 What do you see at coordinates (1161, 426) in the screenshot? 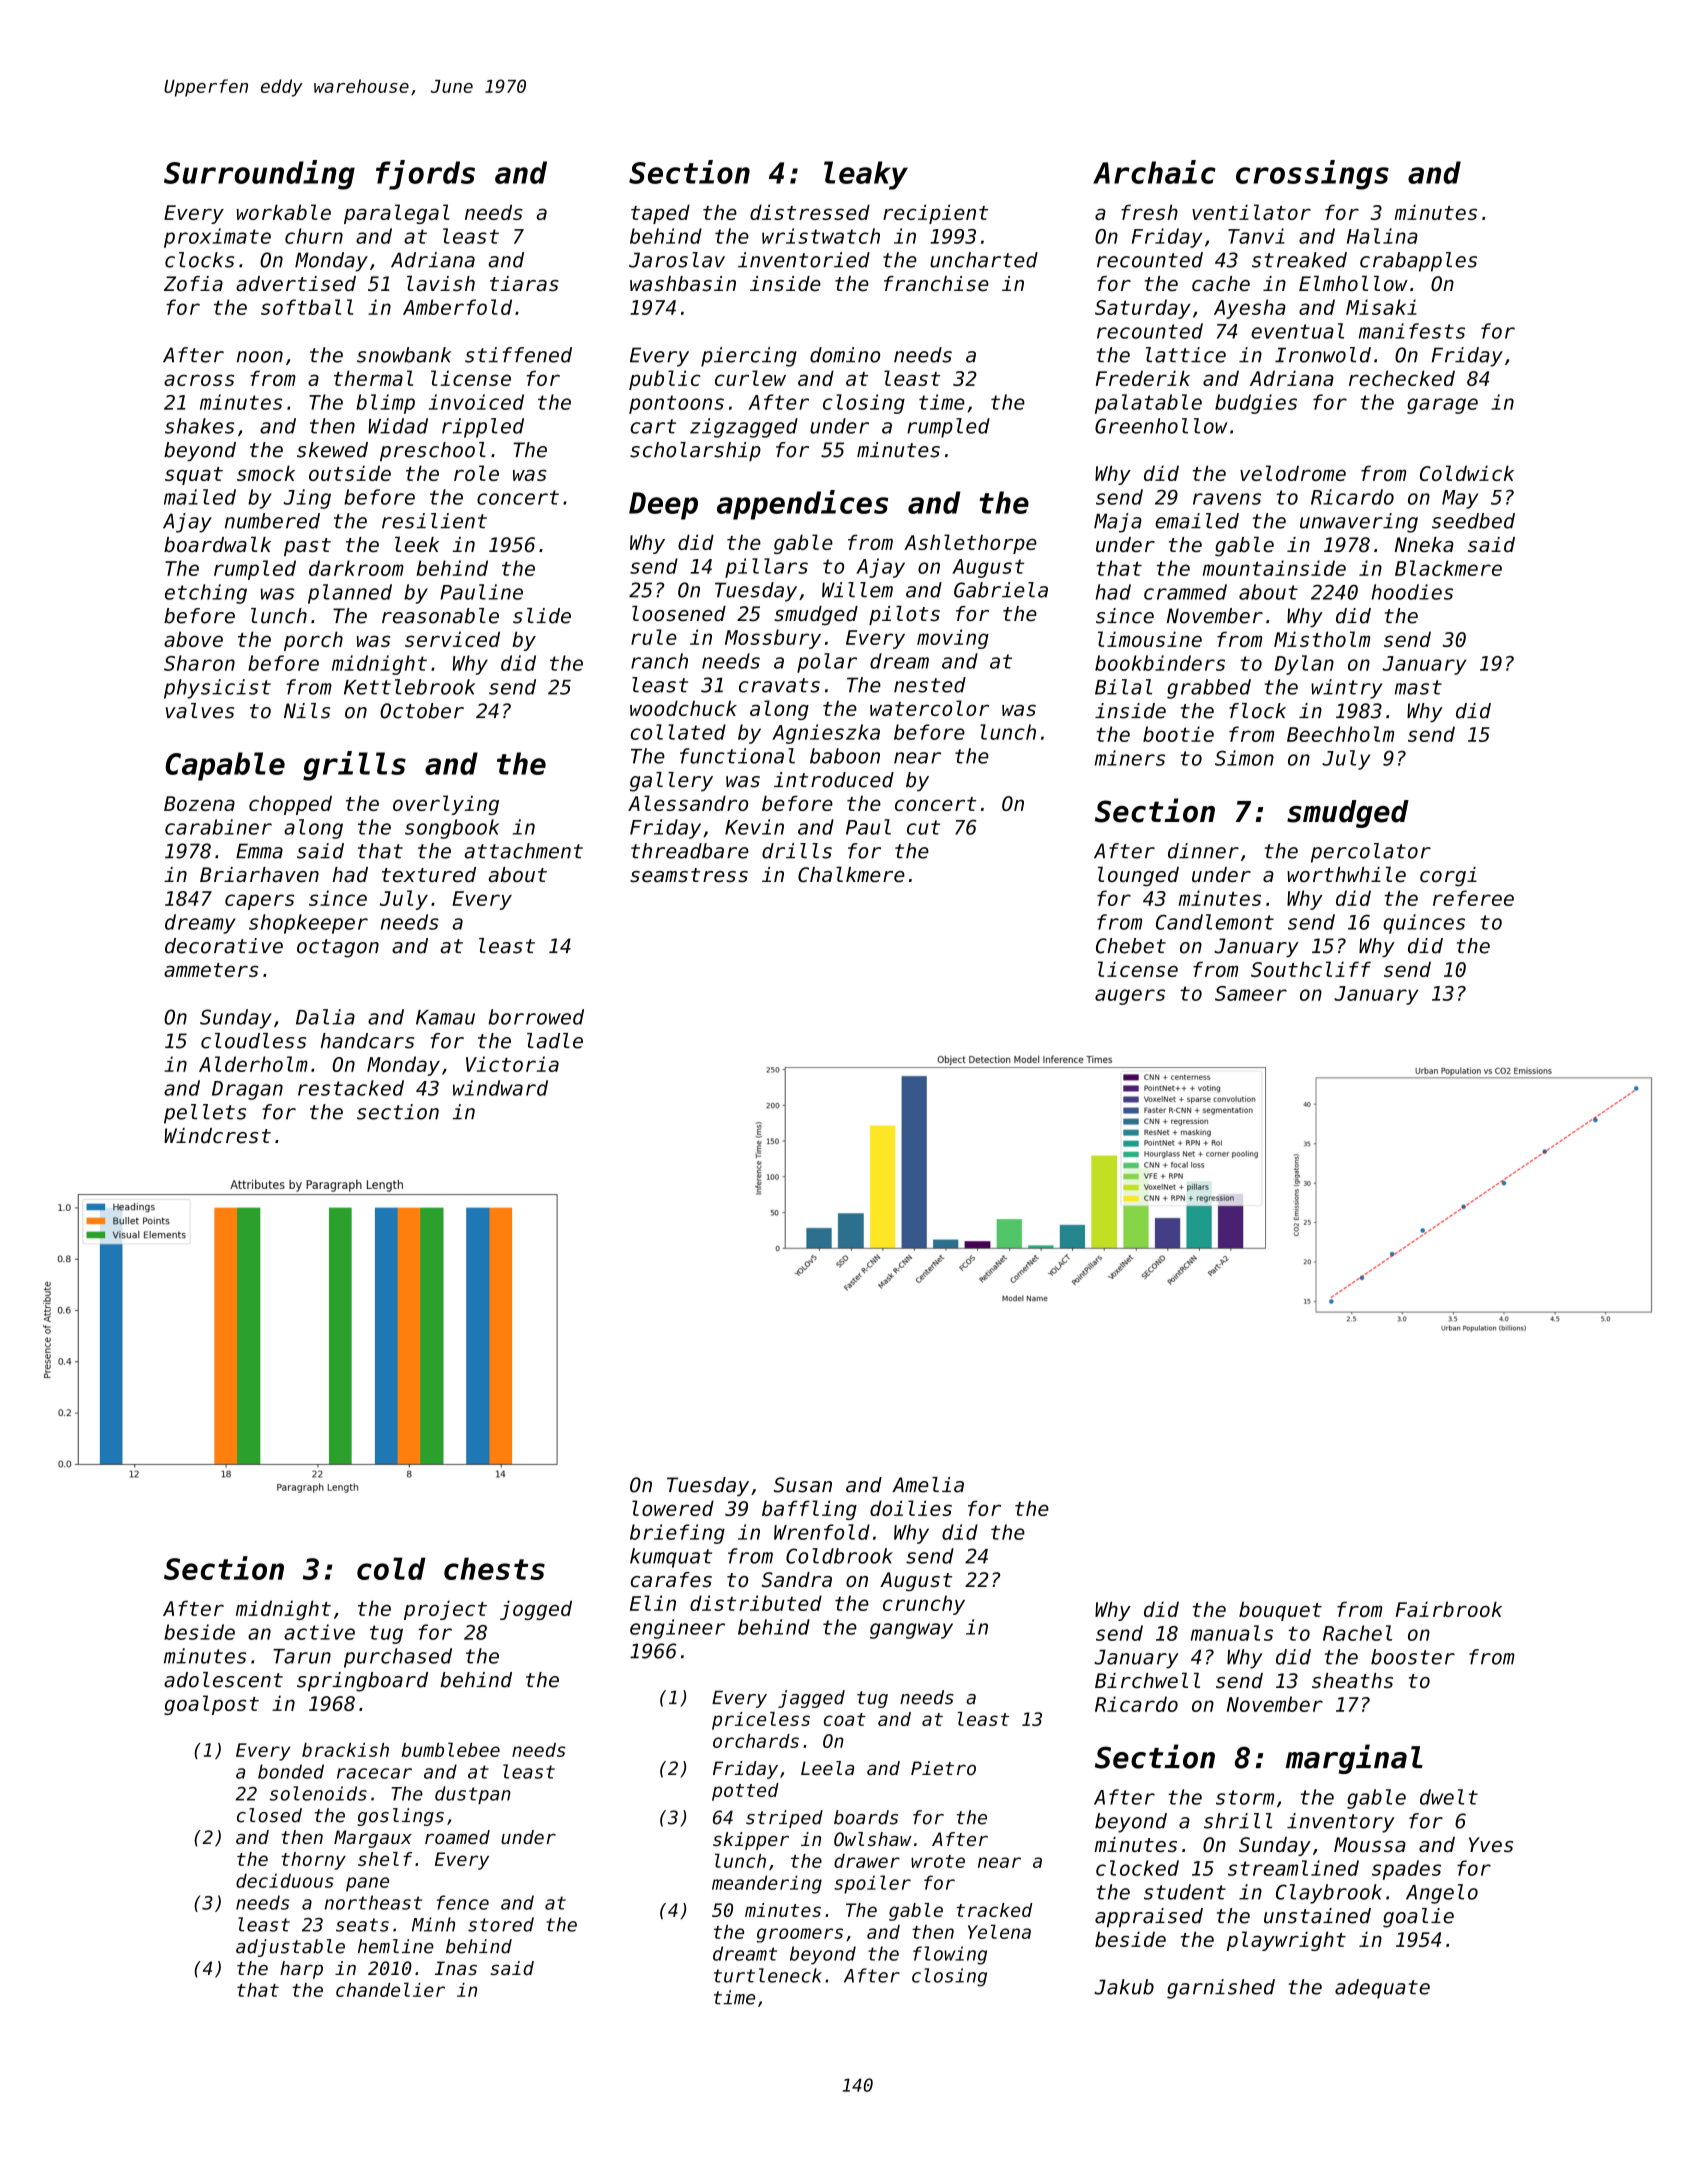
I see `Greenhollow` at bounding box center [1161, 426].
